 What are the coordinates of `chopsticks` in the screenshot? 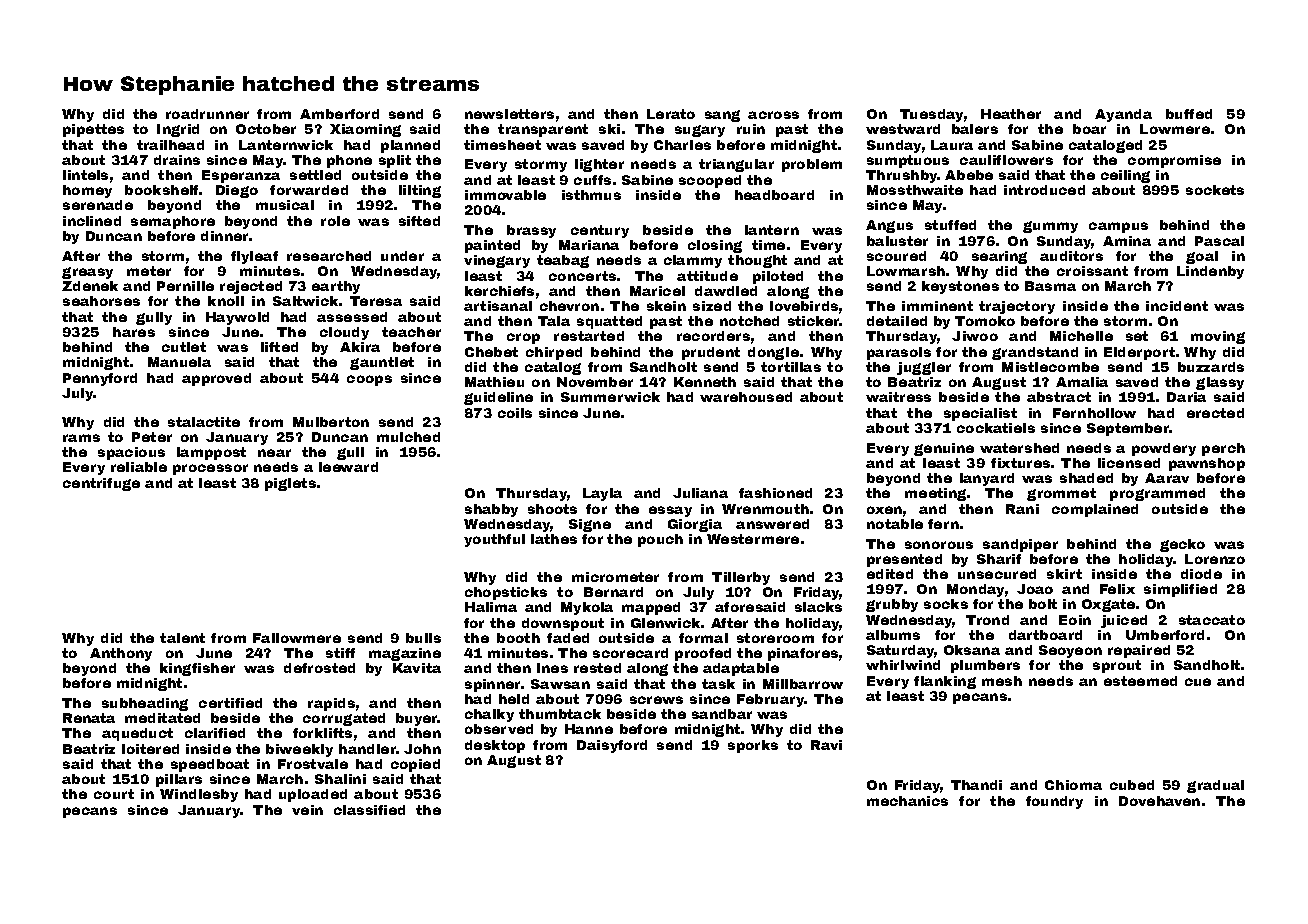 It's located at (506, 593).
